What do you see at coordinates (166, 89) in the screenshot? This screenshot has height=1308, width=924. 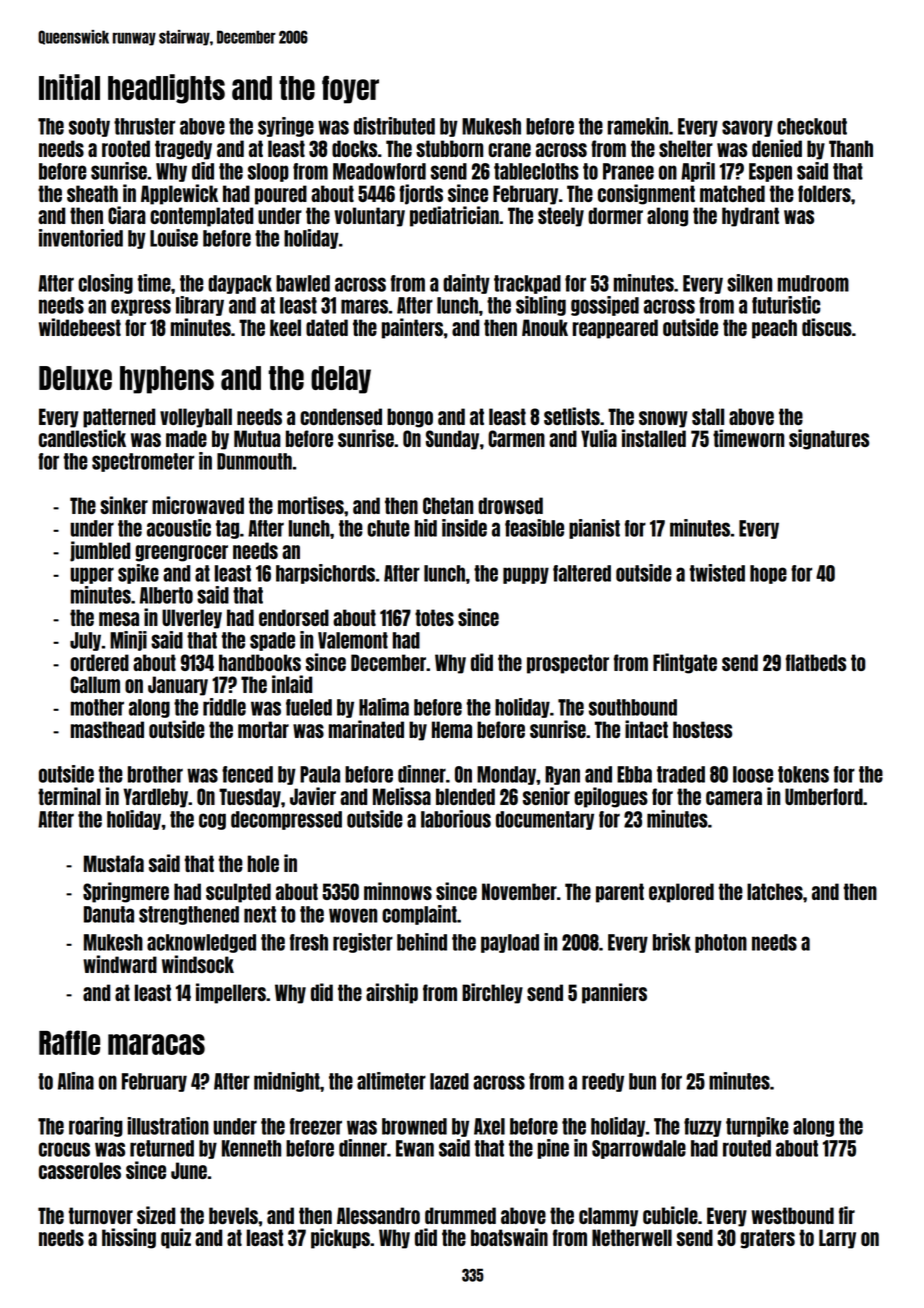 I see `headlights` at bounding box center [166, 89].
